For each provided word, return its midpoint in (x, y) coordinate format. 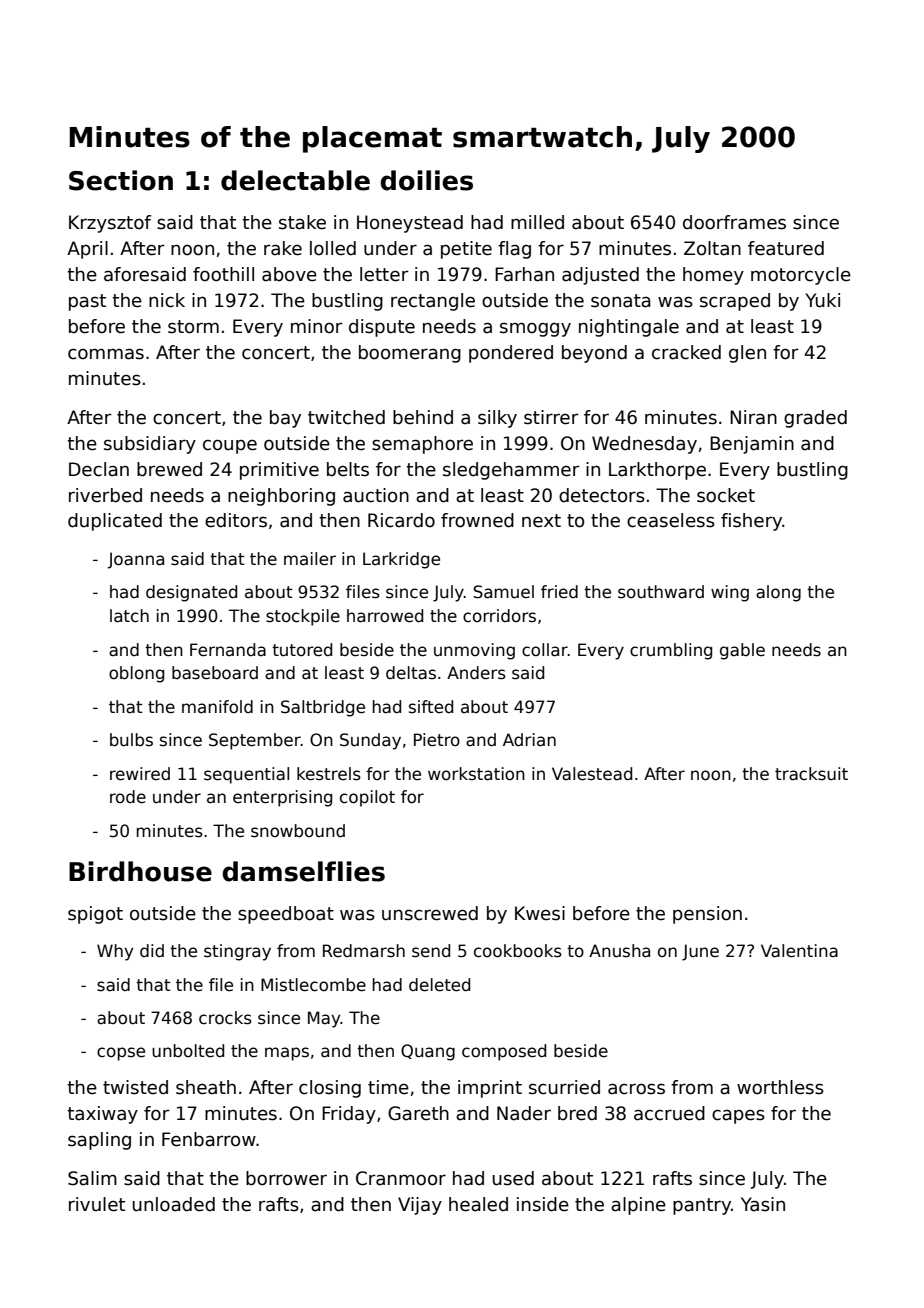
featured (786, 248)
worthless (780, 1087)
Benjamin (752, 445)
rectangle (433, 302)
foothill (223, 274)
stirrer (551, 417)
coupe (230, 446)
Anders (476, 673)
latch (129, 616)
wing (730, 593)
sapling (99, 1141)
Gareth (418, 1113)
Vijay (420, 1206)
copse (121, 1054)
